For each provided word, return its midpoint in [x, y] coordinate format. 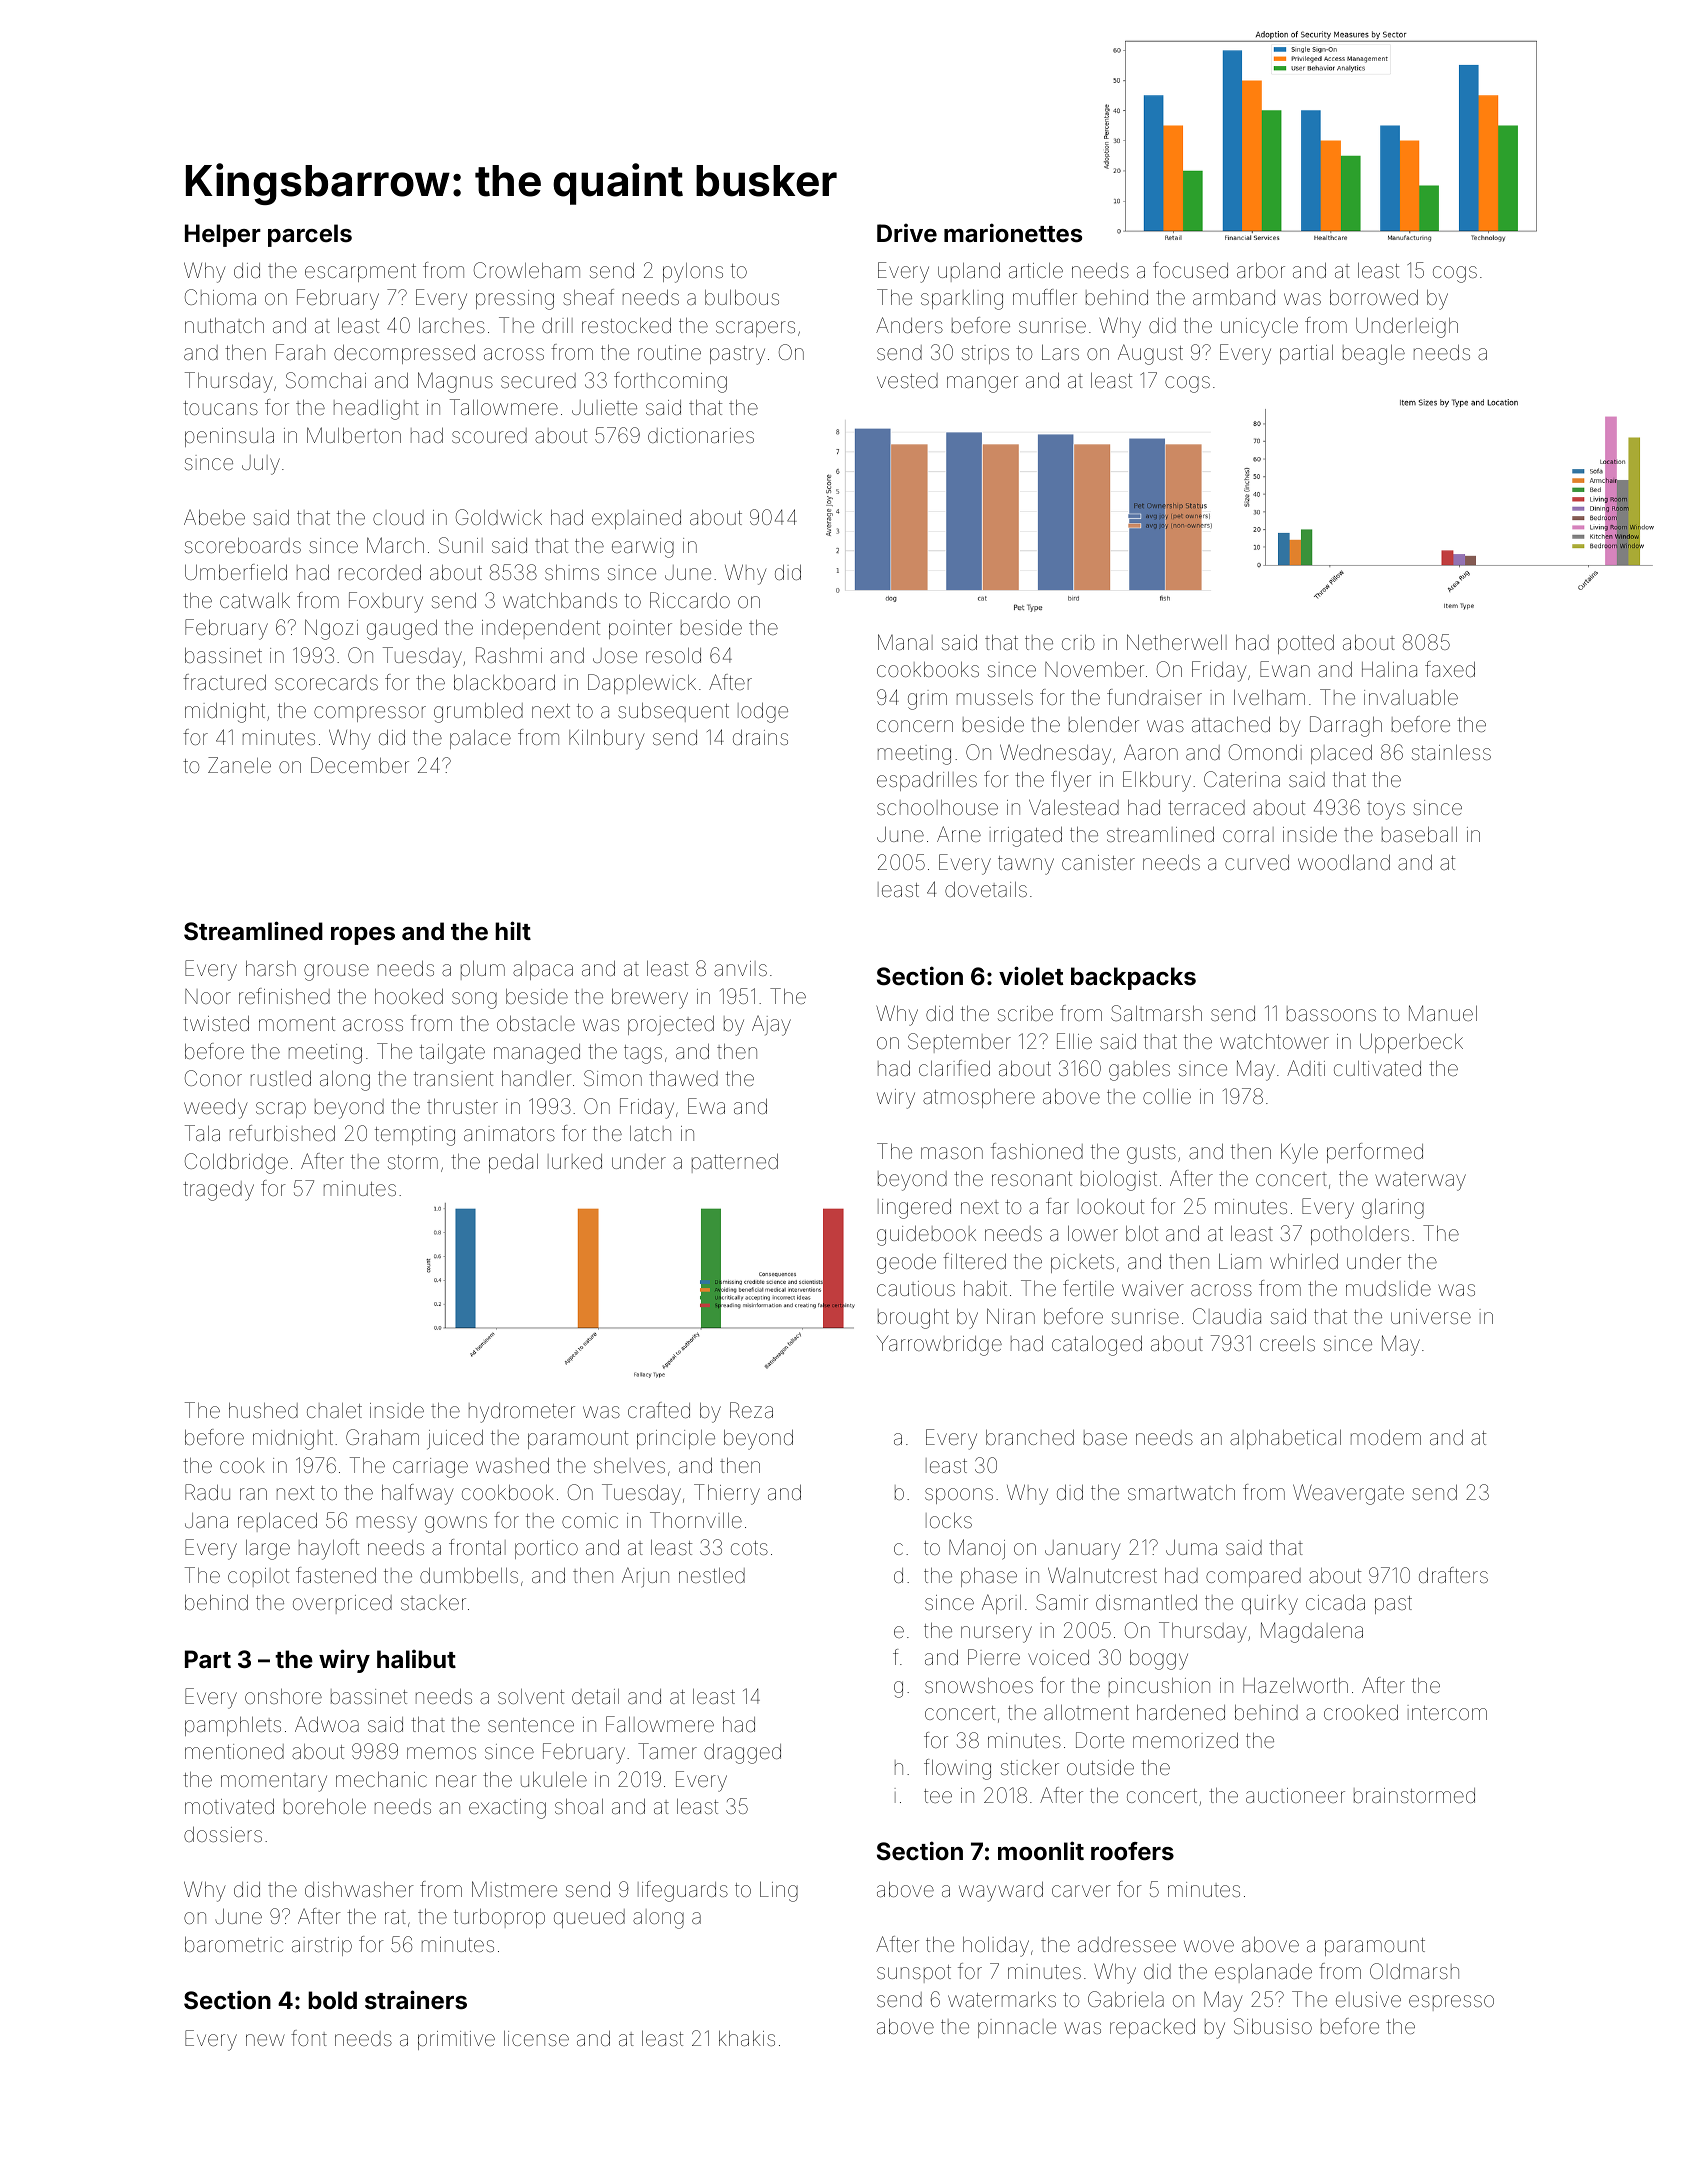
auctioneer [1295, 1795]
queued [589, 1918]
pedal [513, 1163]
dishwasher [359, 1889]
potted [1306, 644]
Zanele [239, 765]
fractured [224, 682]
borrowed [1374, 297]
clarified [954, 1068]
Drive [907, 233]
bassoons [1331, 1013]
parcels [310, 235]
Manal [905, 642]
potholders [1360, 1235]
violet [1031, 976]
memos [441, 1753]
